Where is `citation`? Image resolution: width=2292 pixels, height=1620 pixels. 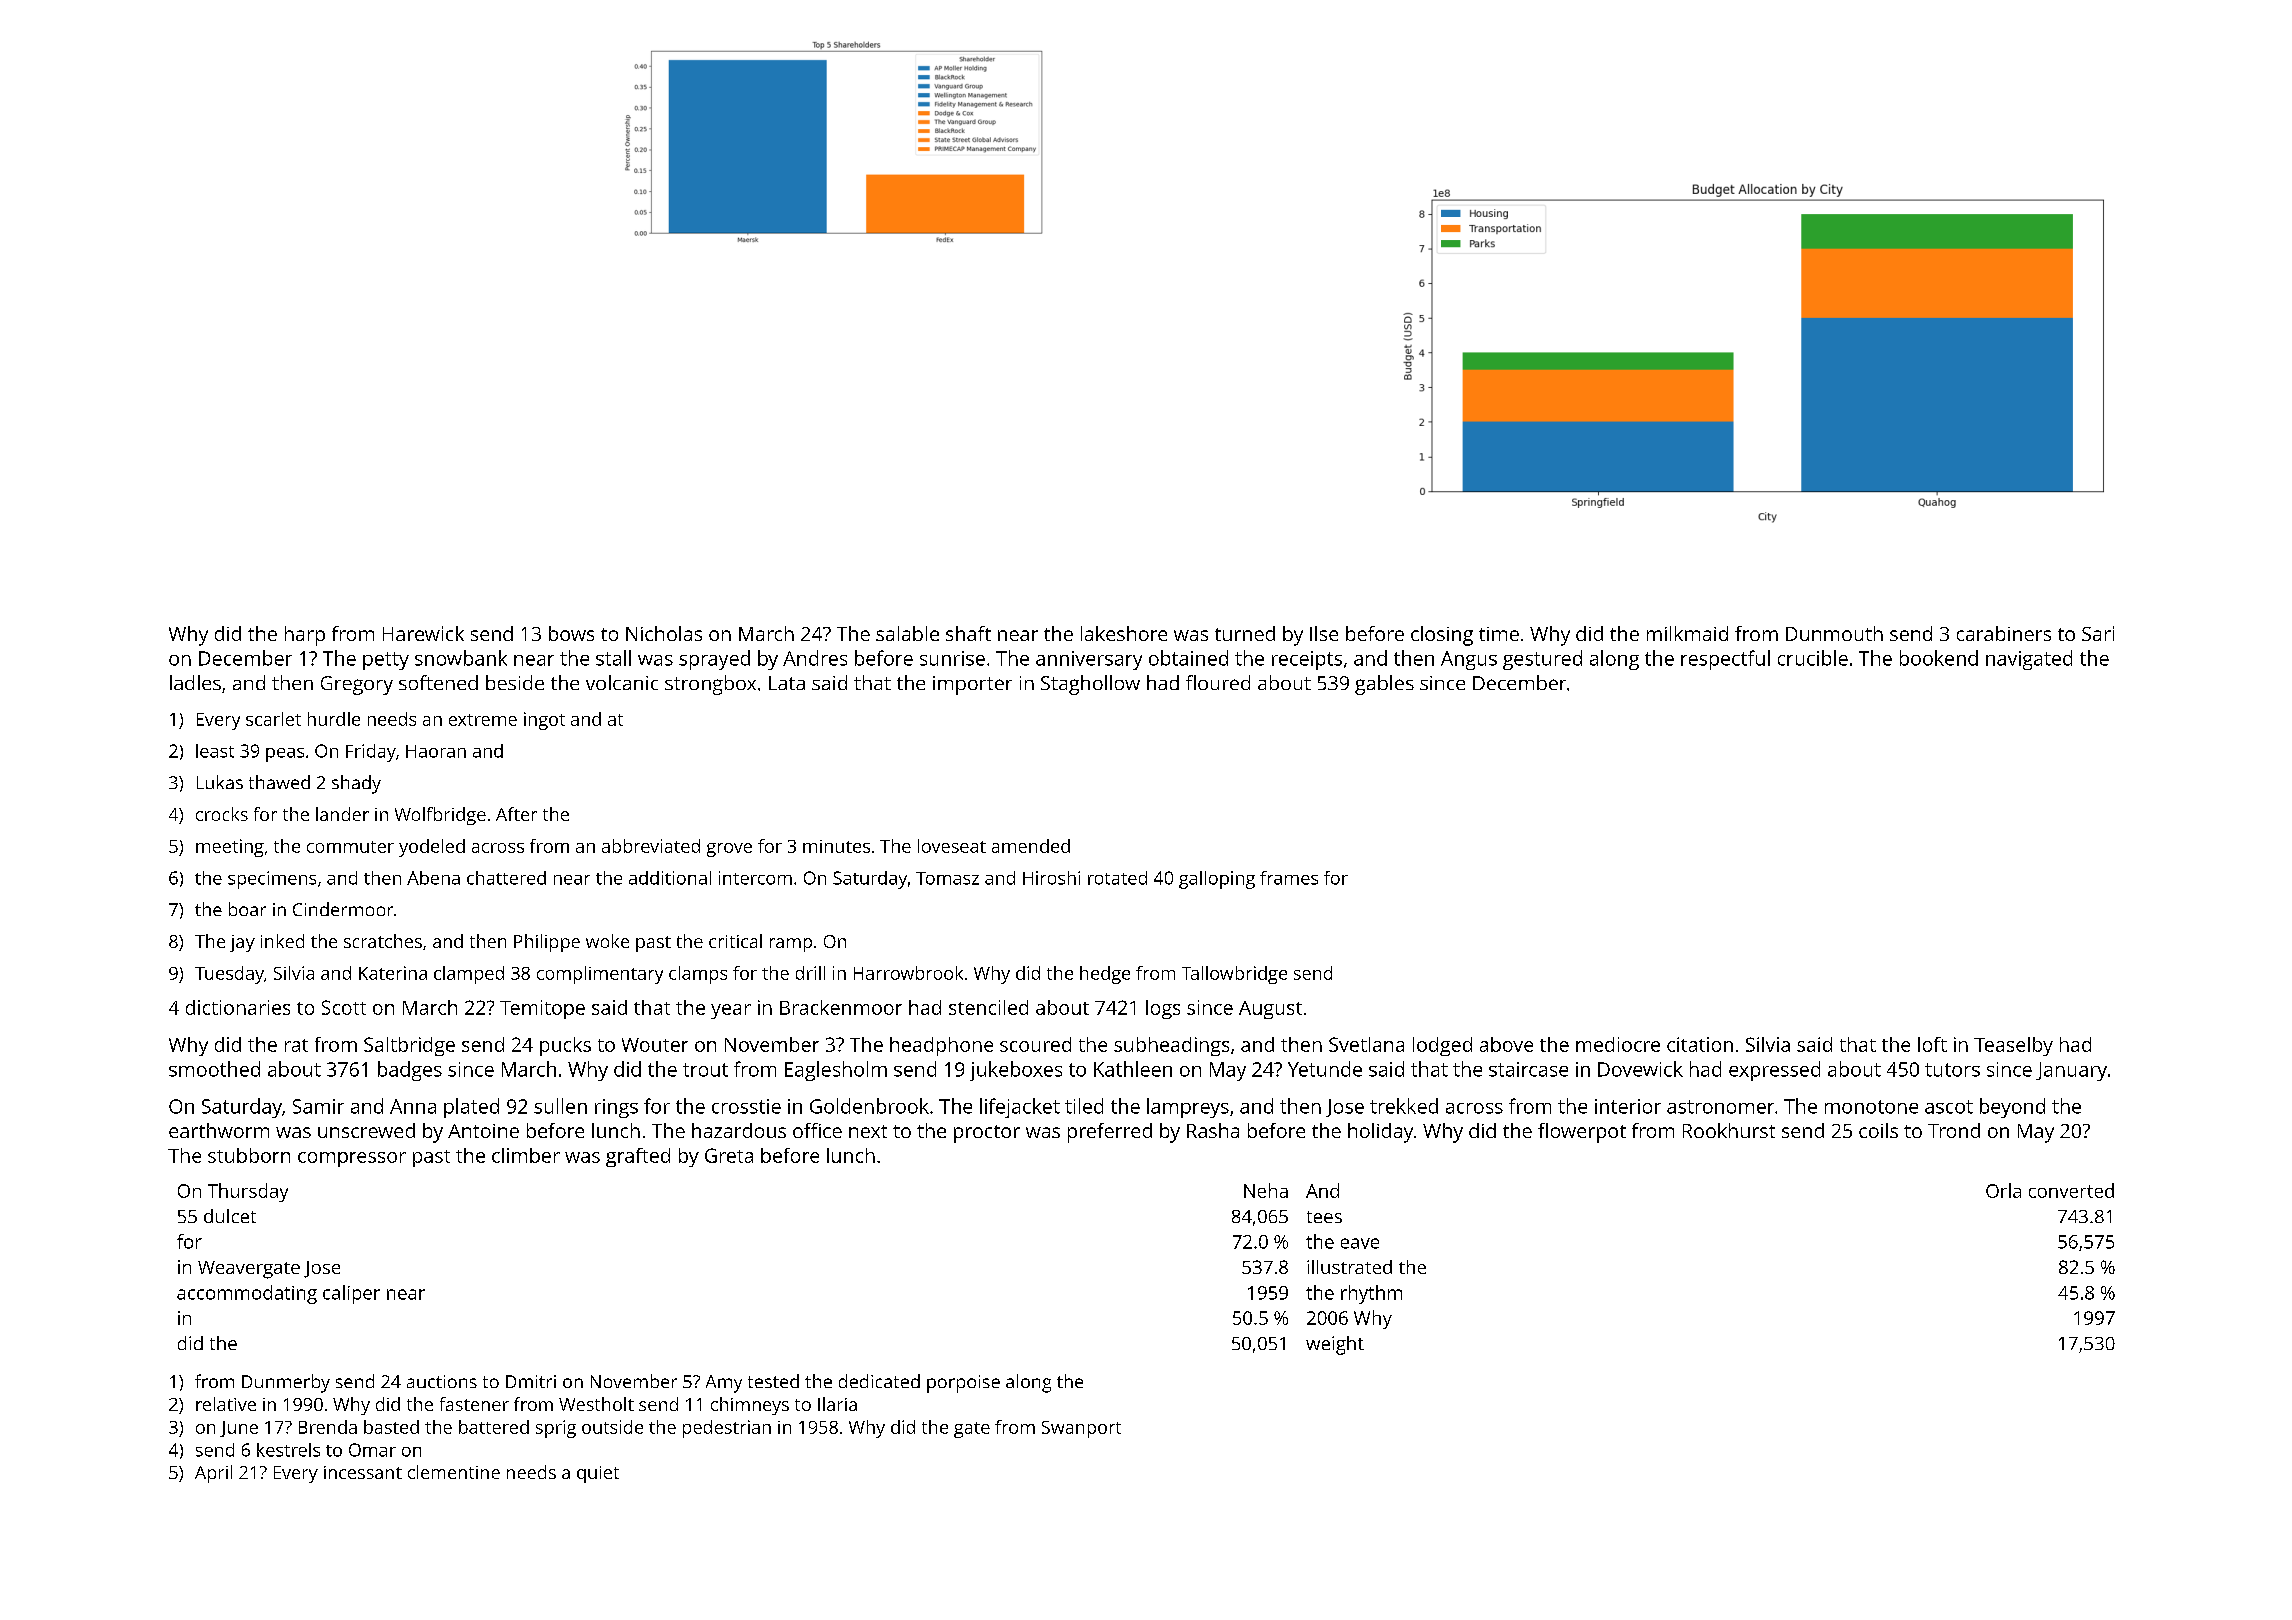
citation is located at coordinates (1700, 1044).
